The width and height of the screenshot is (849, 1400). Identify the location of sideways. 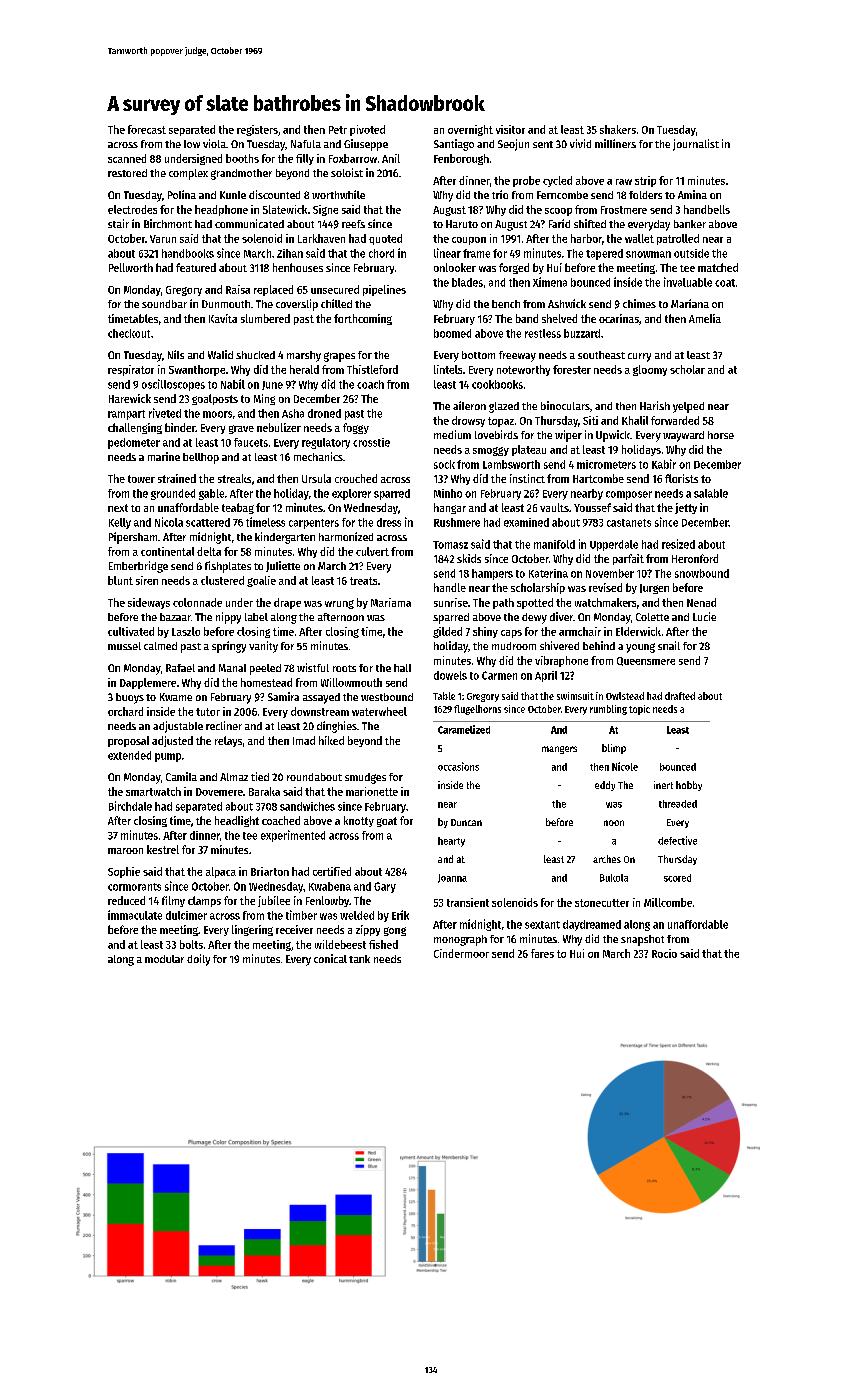
(149, 603).
